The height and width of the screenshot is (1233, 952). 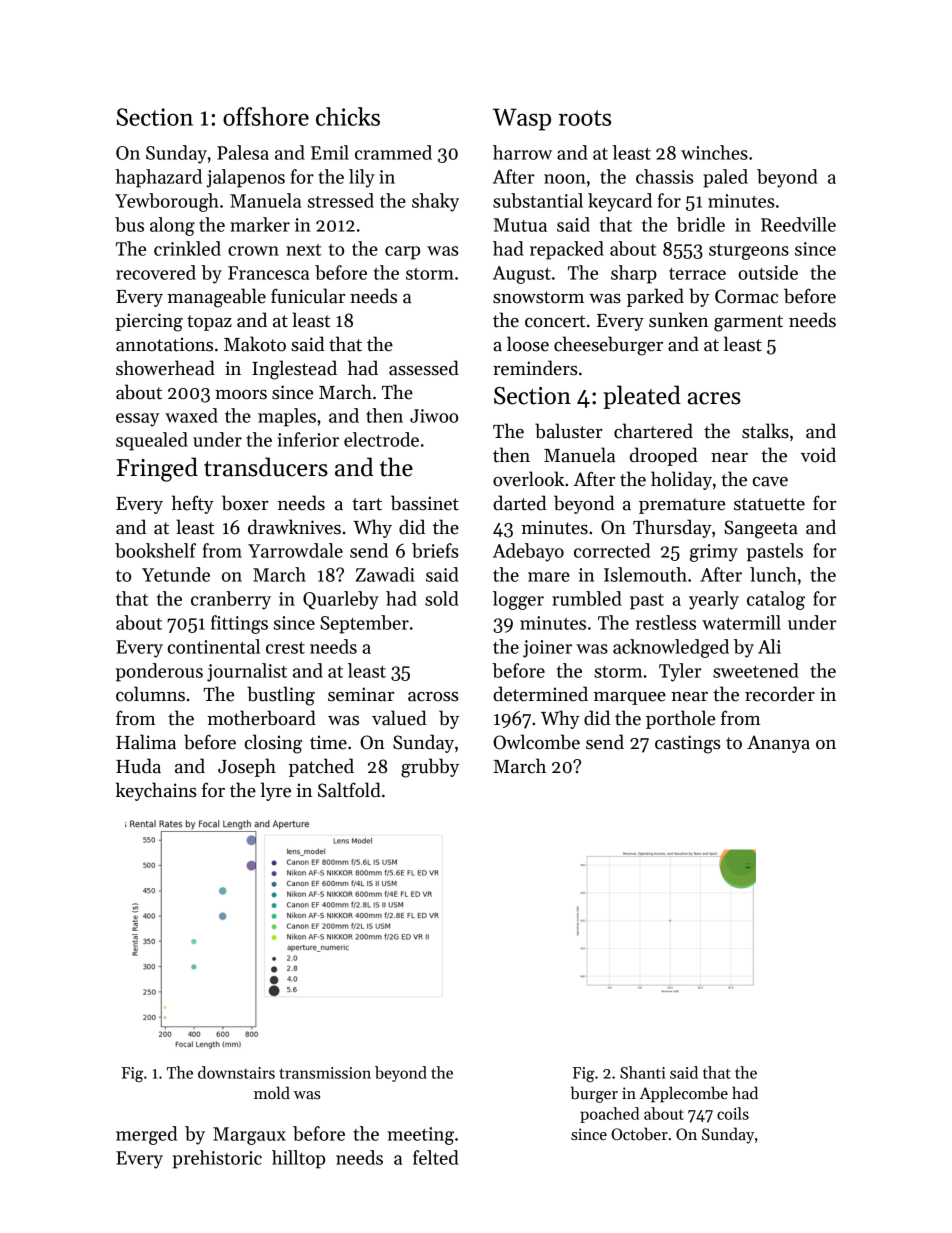 I want to click on roots, so click(x=585, y=118).
